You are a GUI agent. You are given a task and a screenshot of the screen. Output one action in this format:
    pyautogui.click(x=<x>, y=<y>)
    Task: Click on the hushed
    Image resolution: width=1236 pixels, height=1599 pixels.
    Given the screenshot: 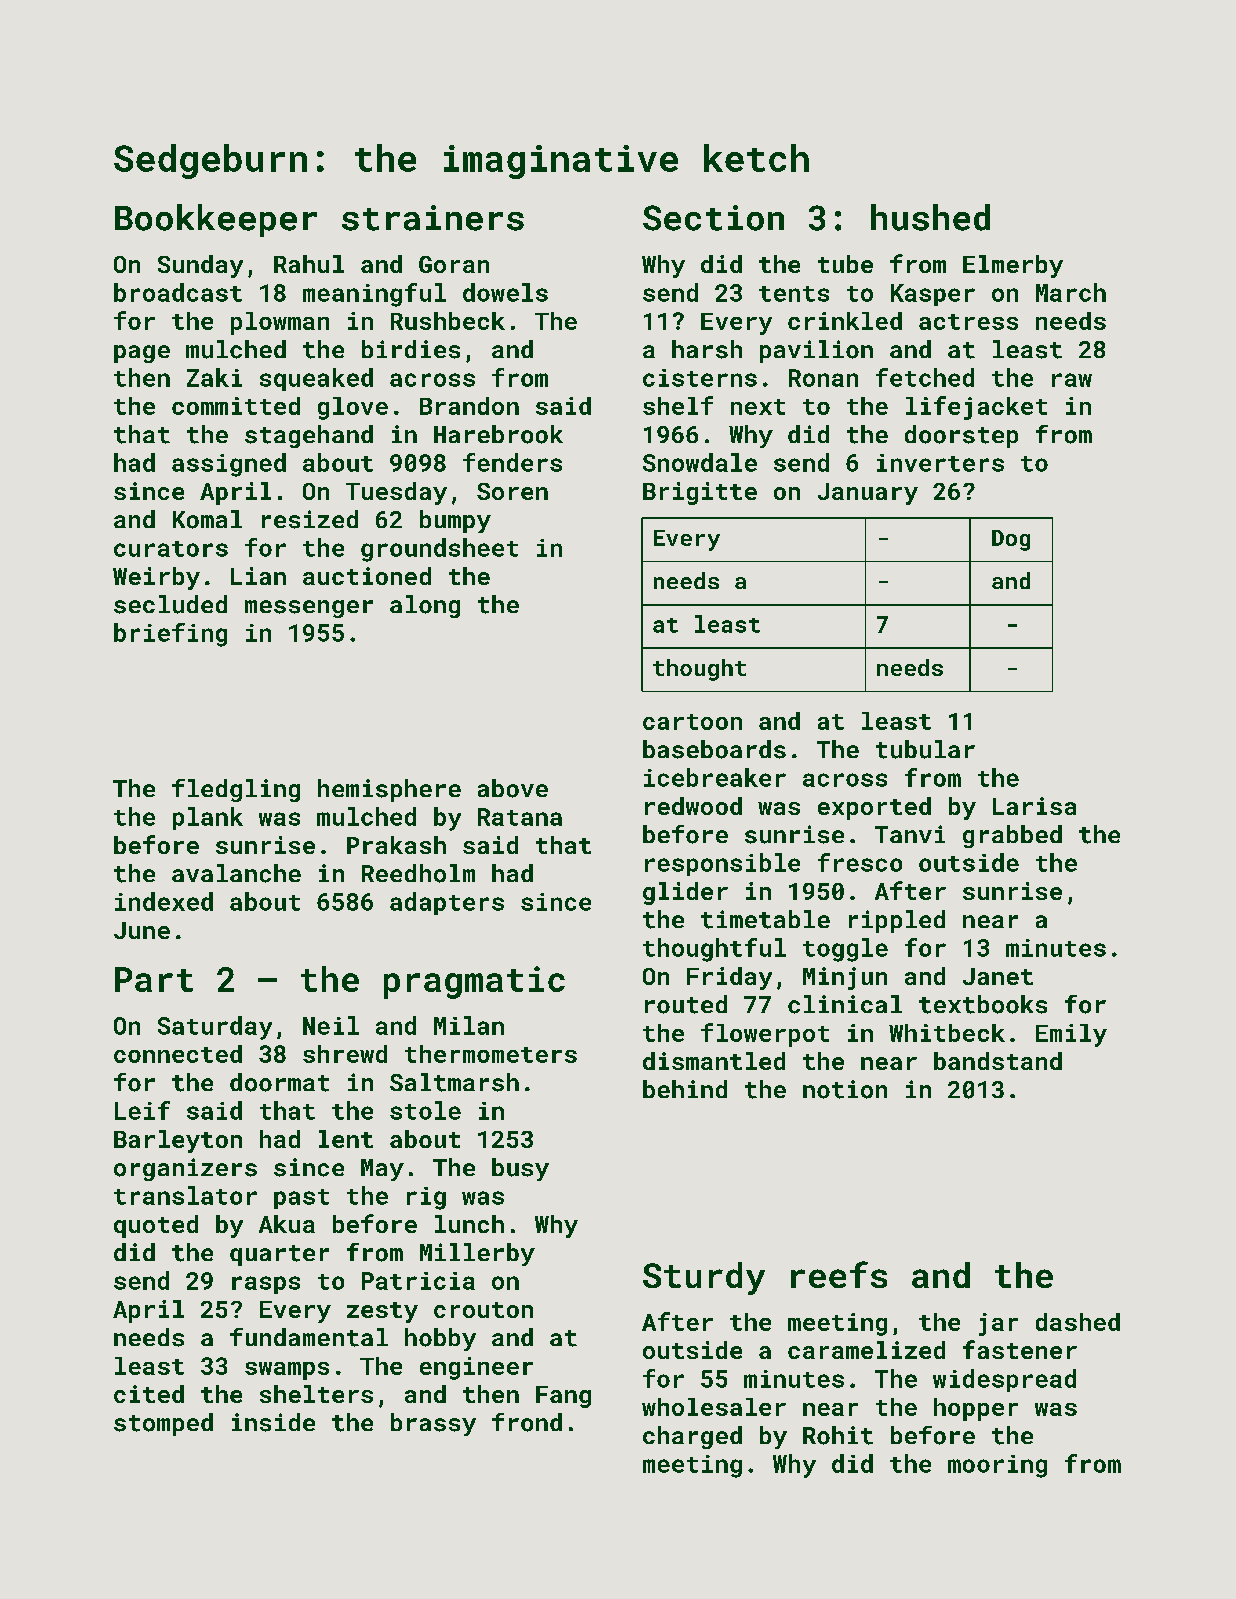 What is the action you would take?
    pyautogui.click(x=930, y=217)
